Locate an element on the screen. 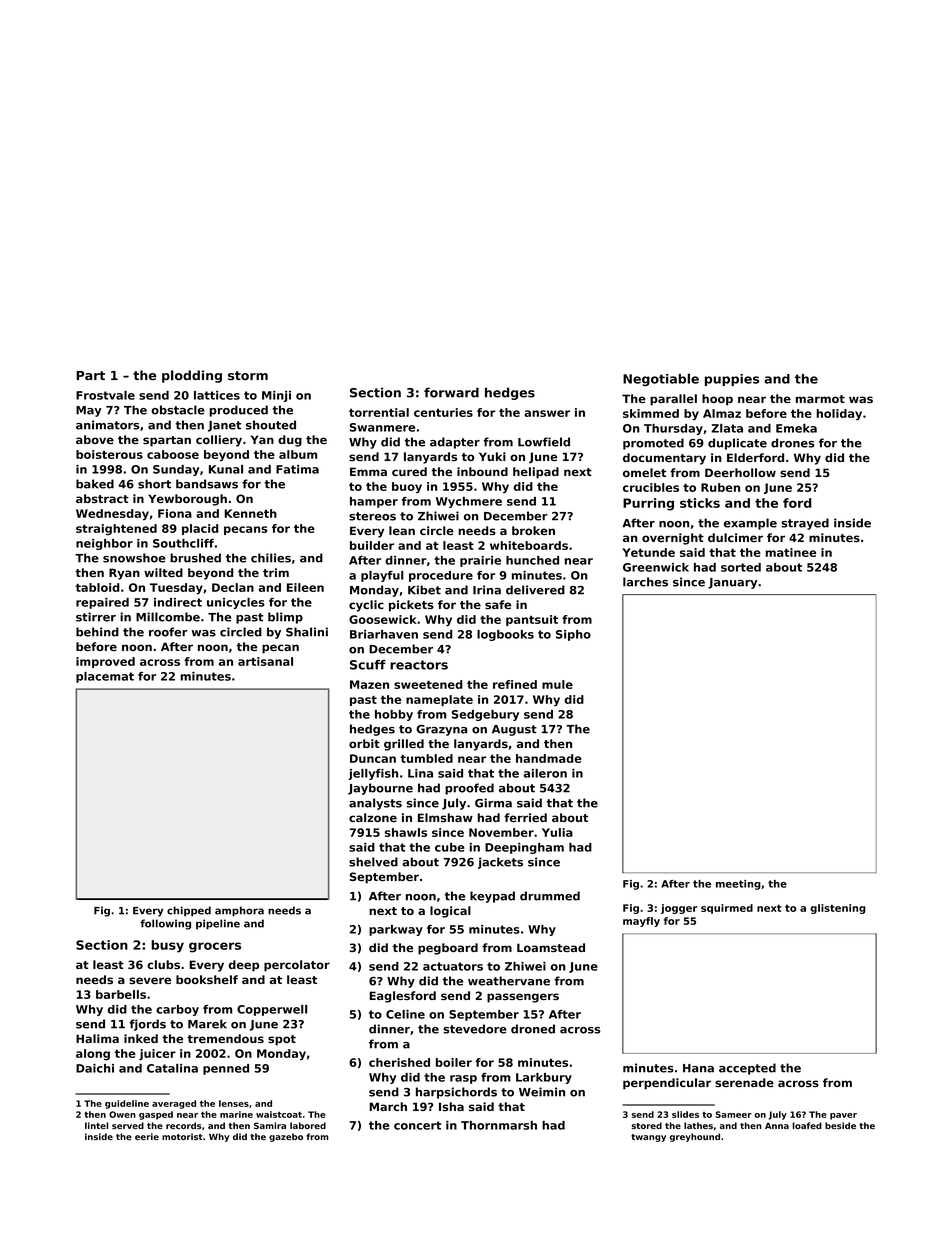 The image size is (952, 1233). mule is located at coordinates (557, 684).
